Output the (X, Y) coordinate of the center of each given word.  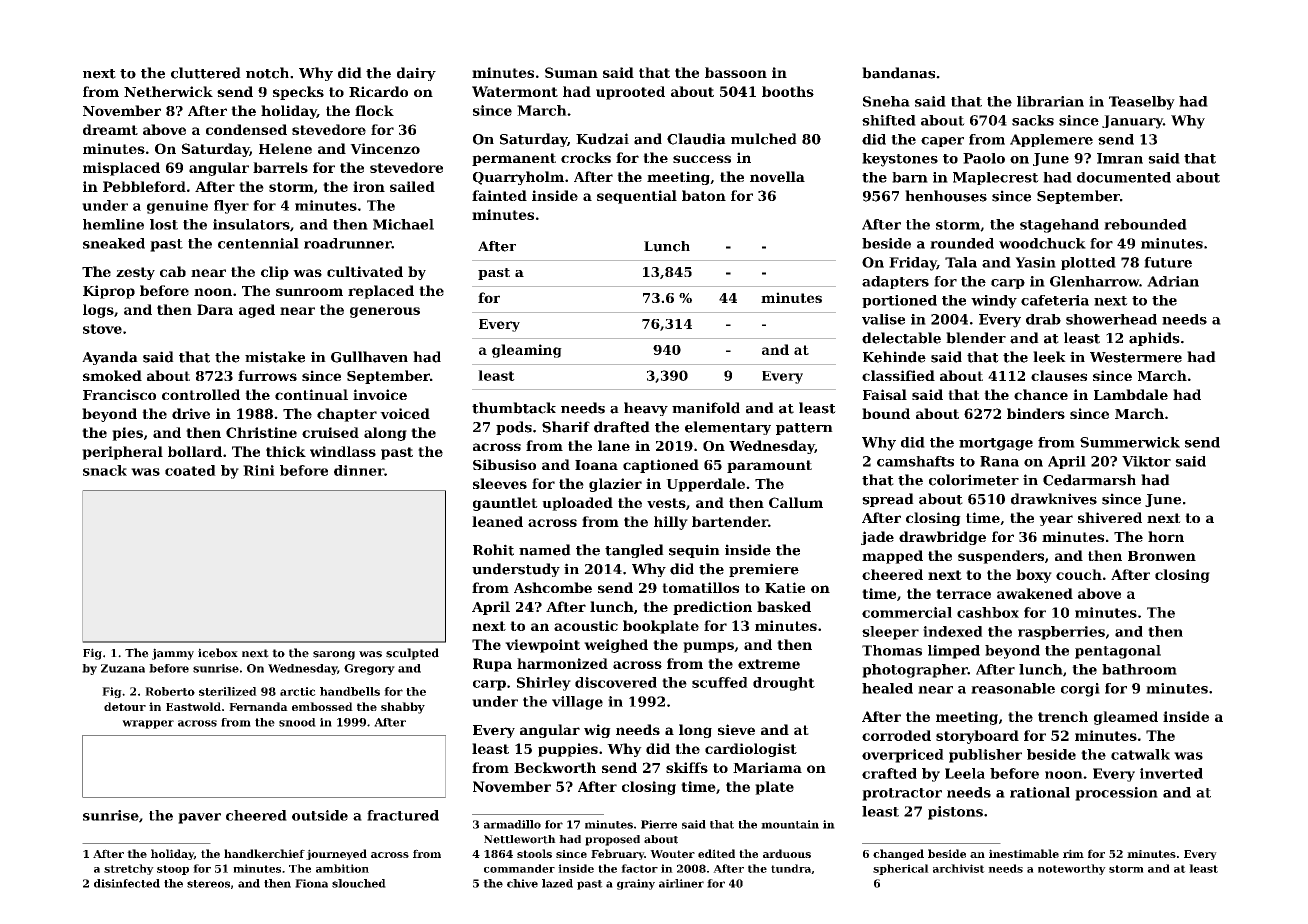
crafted (889, 773)
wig (597, 731)
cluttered (206, 73)
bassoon (736, 72)
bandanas (898, 73)
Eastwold (193, 706)
